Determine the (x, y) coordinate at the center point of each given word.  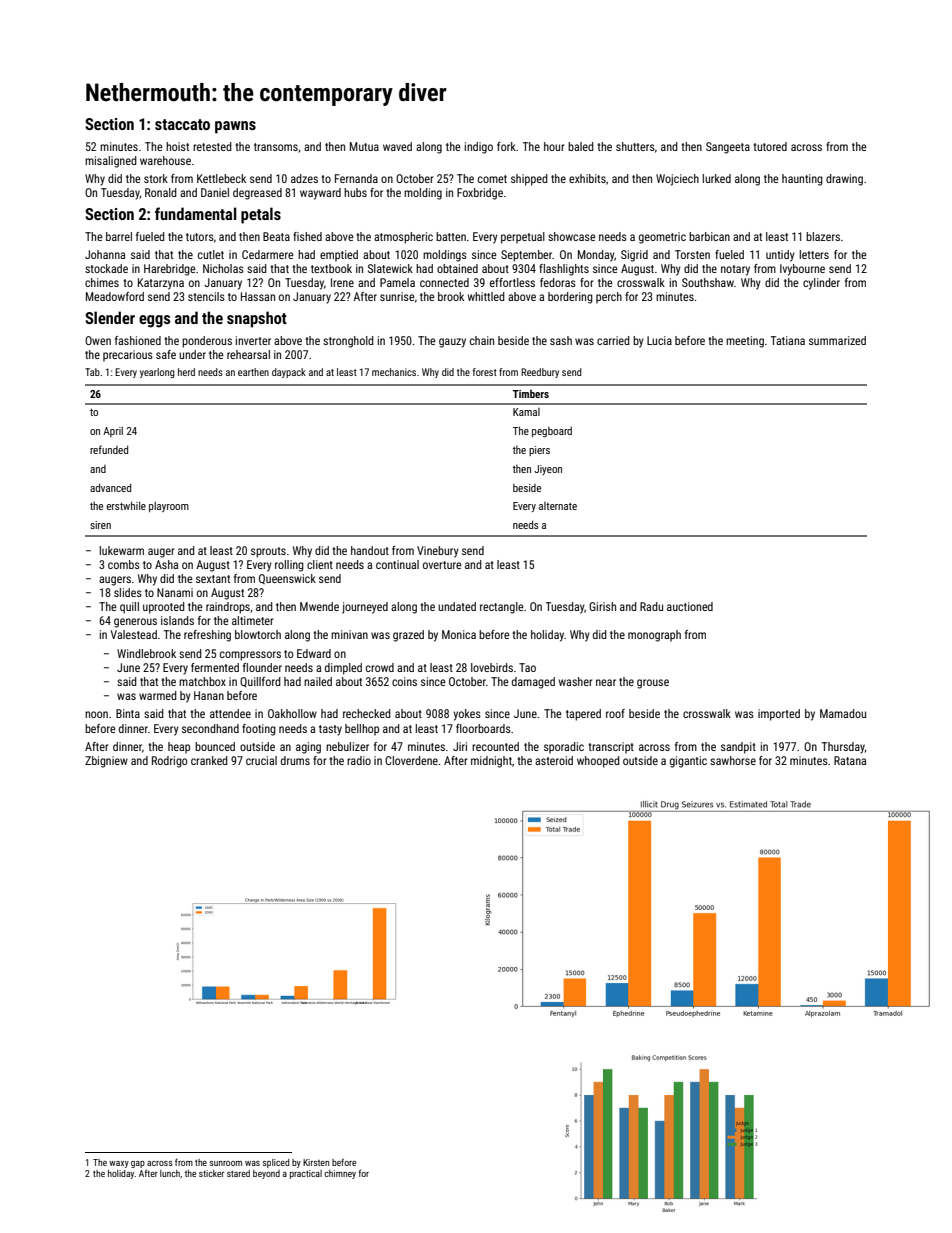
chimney (340, 1174)
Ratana (850, 760)
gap (138, 1164)
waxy (119, 1164)
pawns (235, 127)
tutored (770, 146)
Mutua (364, 146)
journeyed (365, 608)
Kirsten (316, 1162)
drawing (844, 180)
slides (128, 592)
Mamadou (843, 713)
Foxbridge (480, 194)
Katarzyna (161, 284)
